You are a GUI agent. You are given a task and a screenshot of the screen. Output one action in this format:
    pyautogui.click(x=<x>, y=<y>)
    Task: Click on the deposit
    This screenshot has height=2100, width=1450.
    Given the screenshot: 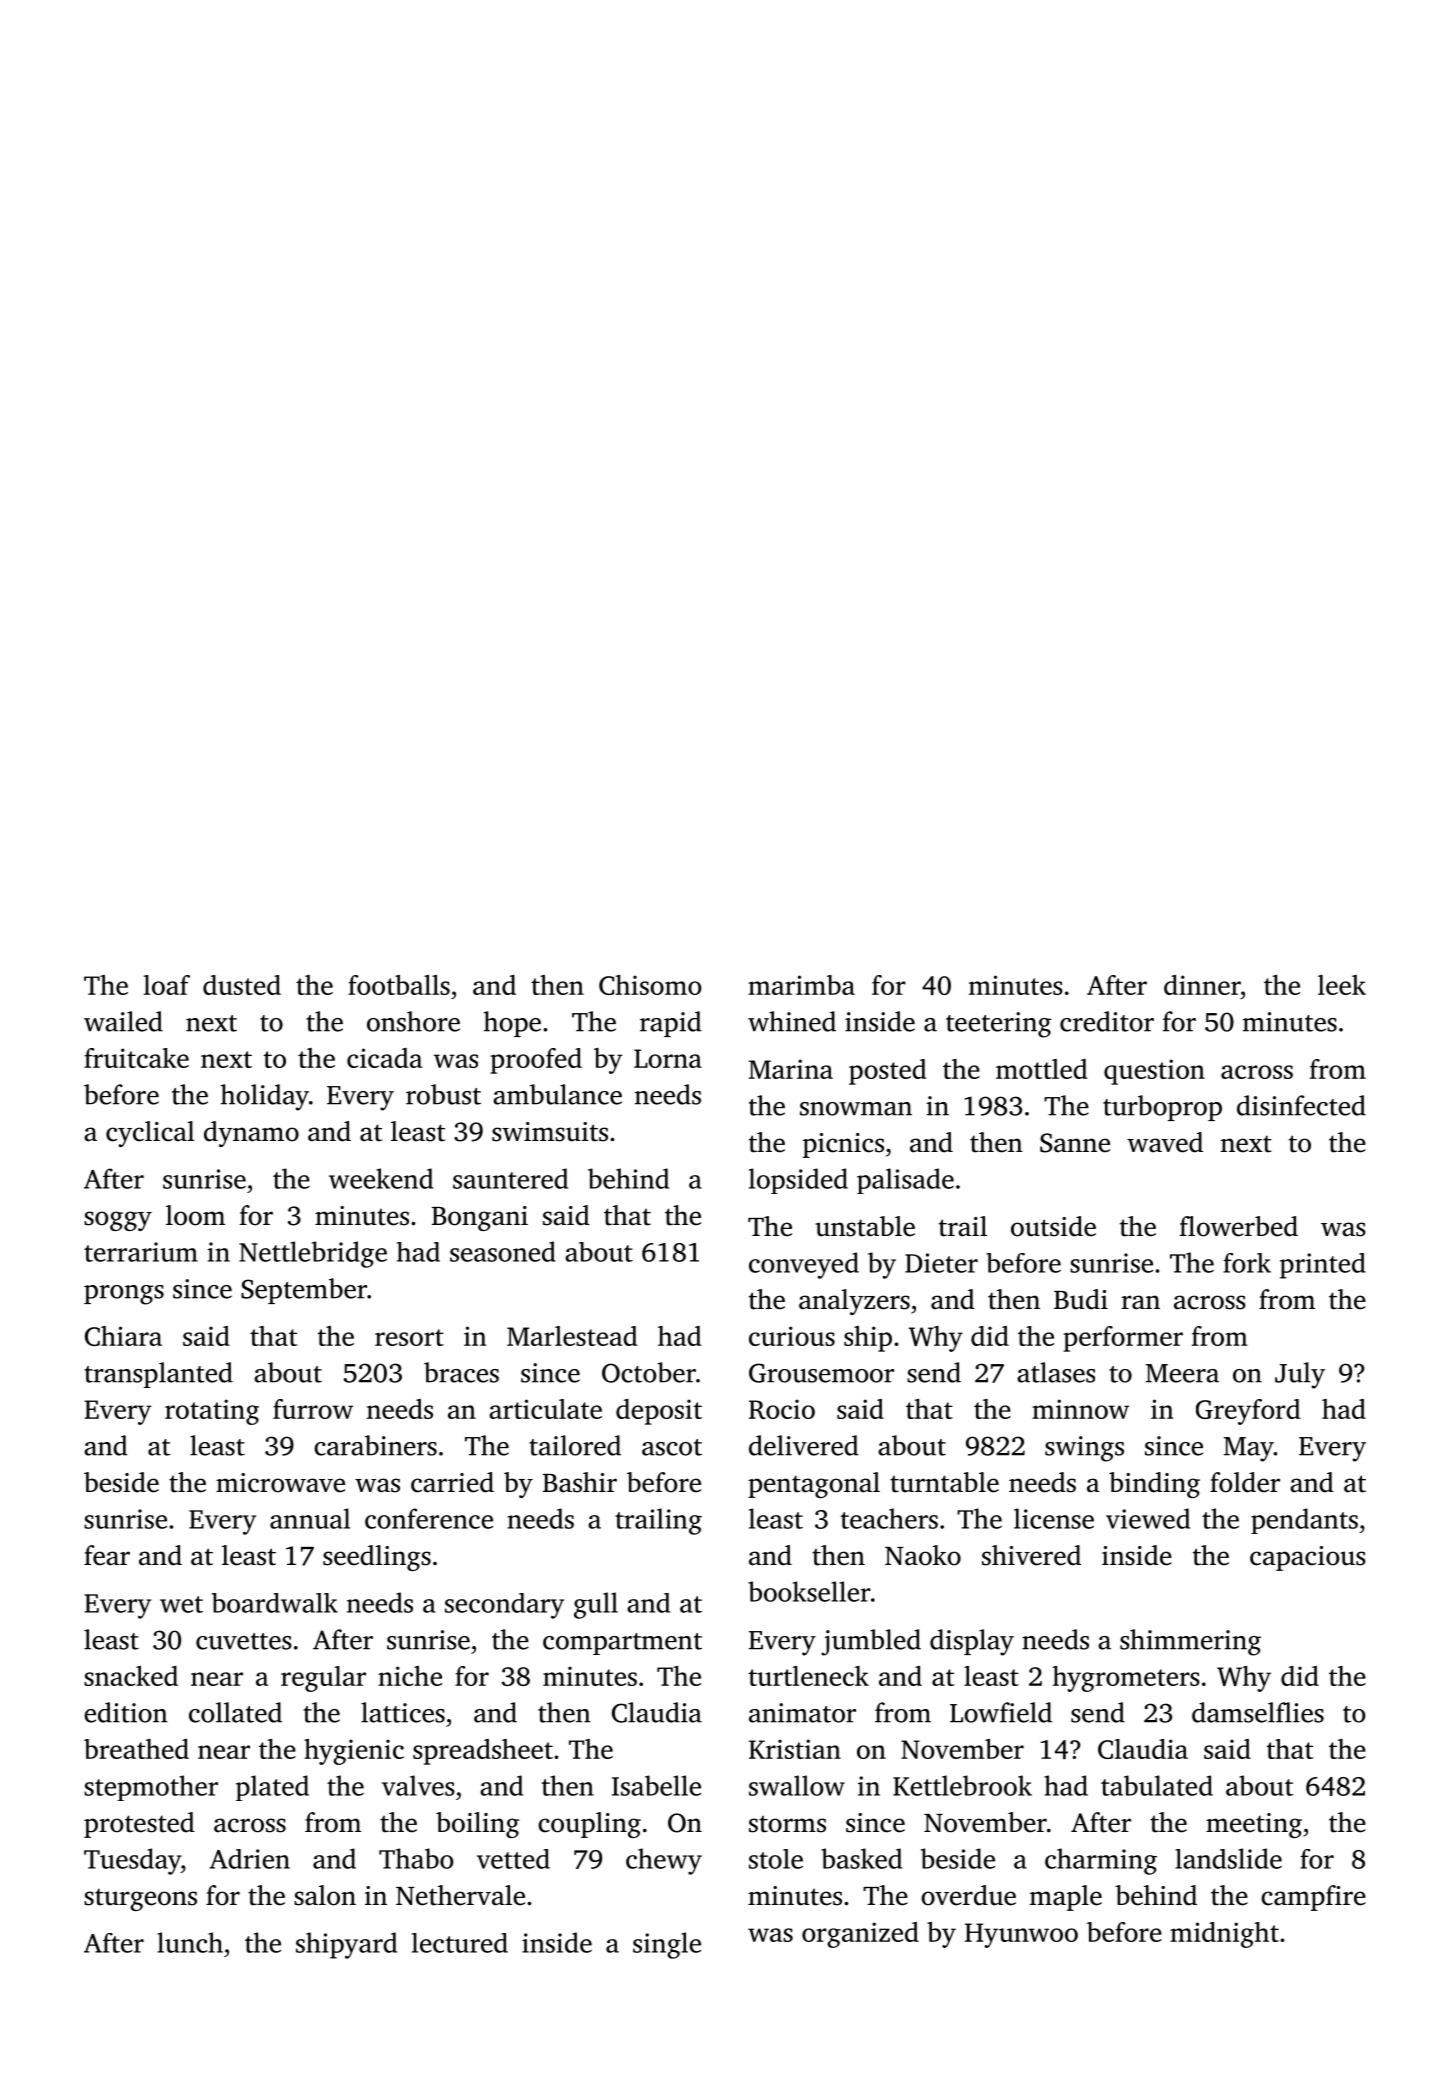 What is the action you would take?
    pyautogui.click(x=659, y=1412)
